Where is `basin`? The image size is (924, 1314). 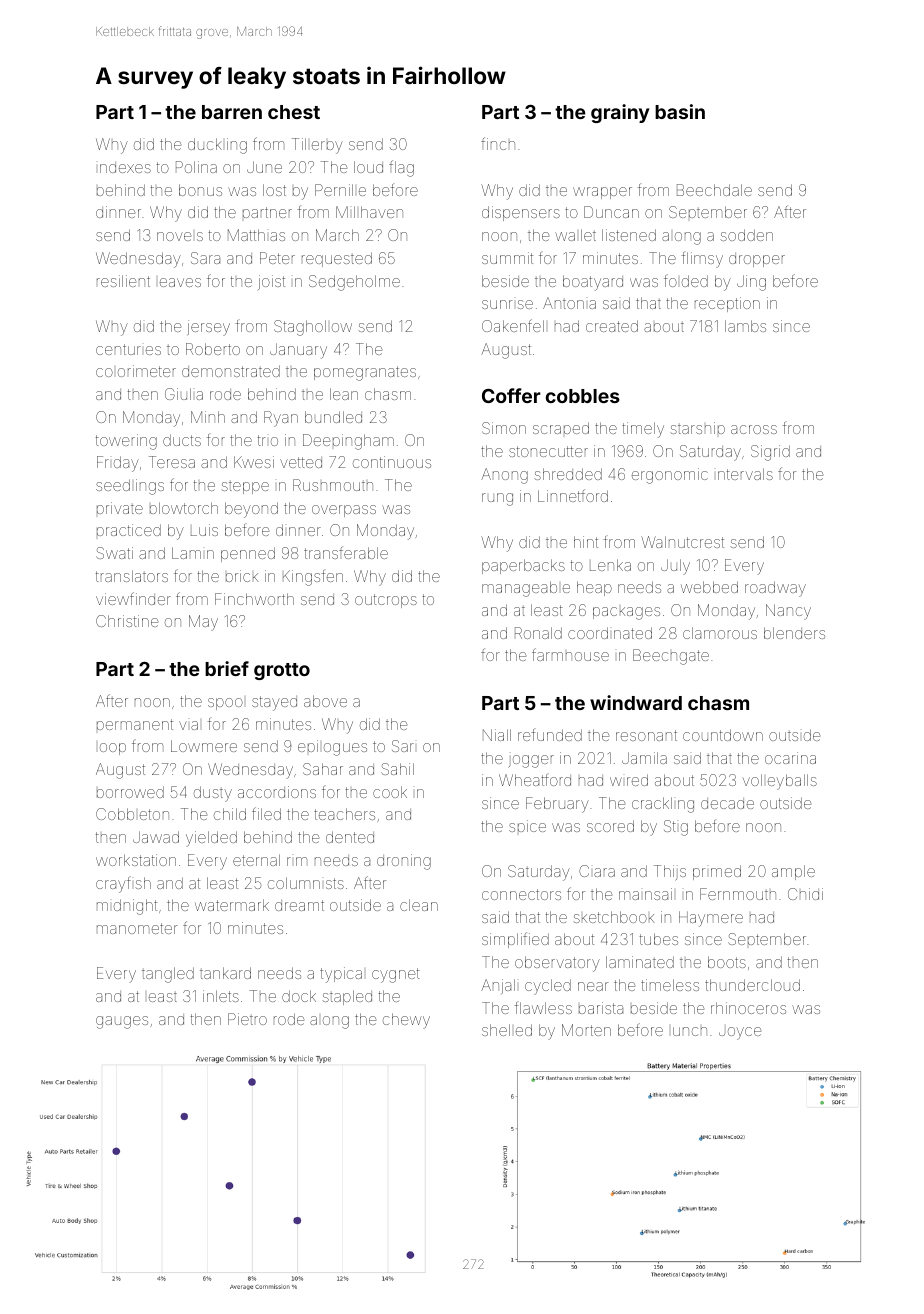 basin is located at coordinates (680, 111).
